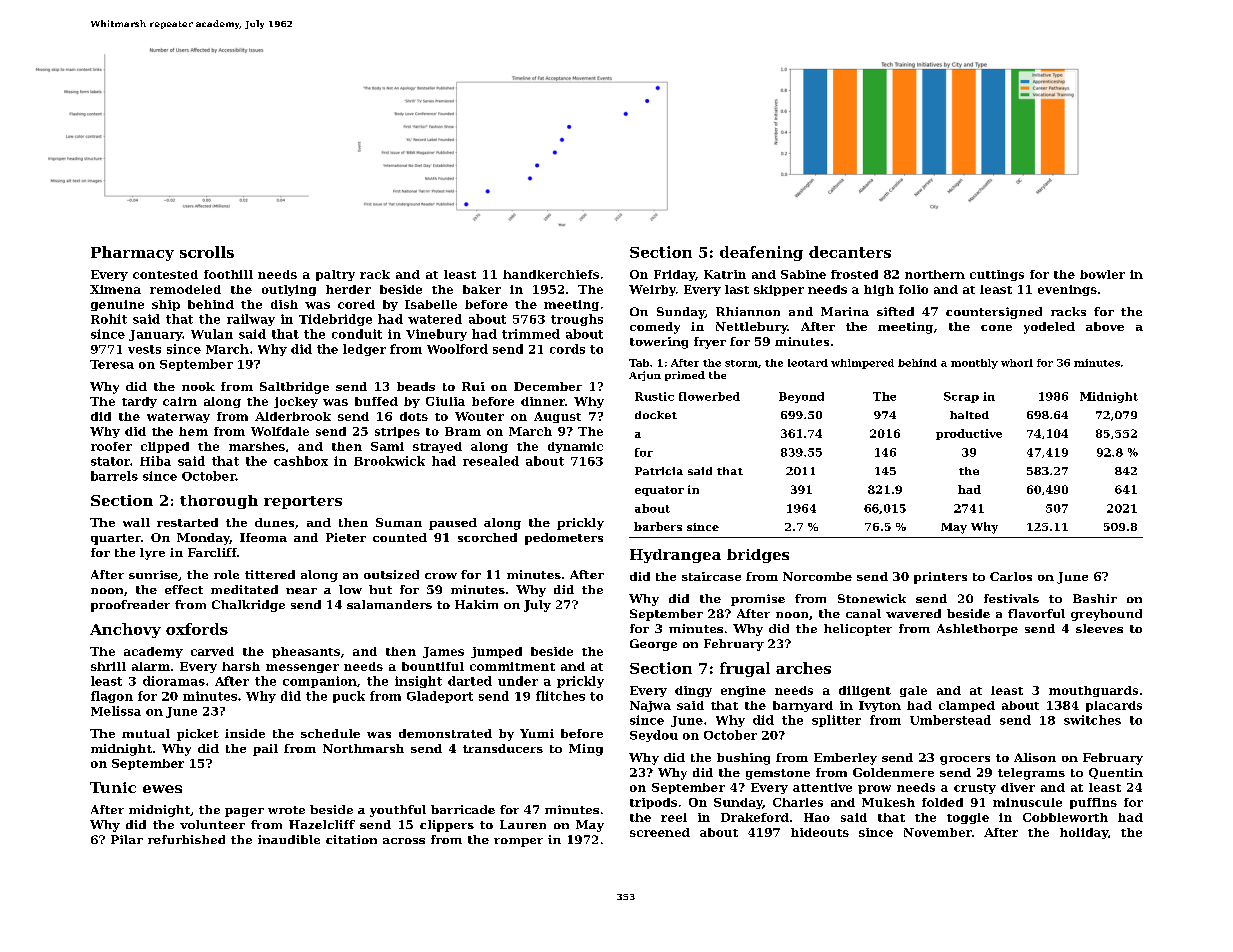  What do you see at coordinates (244, 812) in the document?
I see `pager` at bounding box center [244, 812].
